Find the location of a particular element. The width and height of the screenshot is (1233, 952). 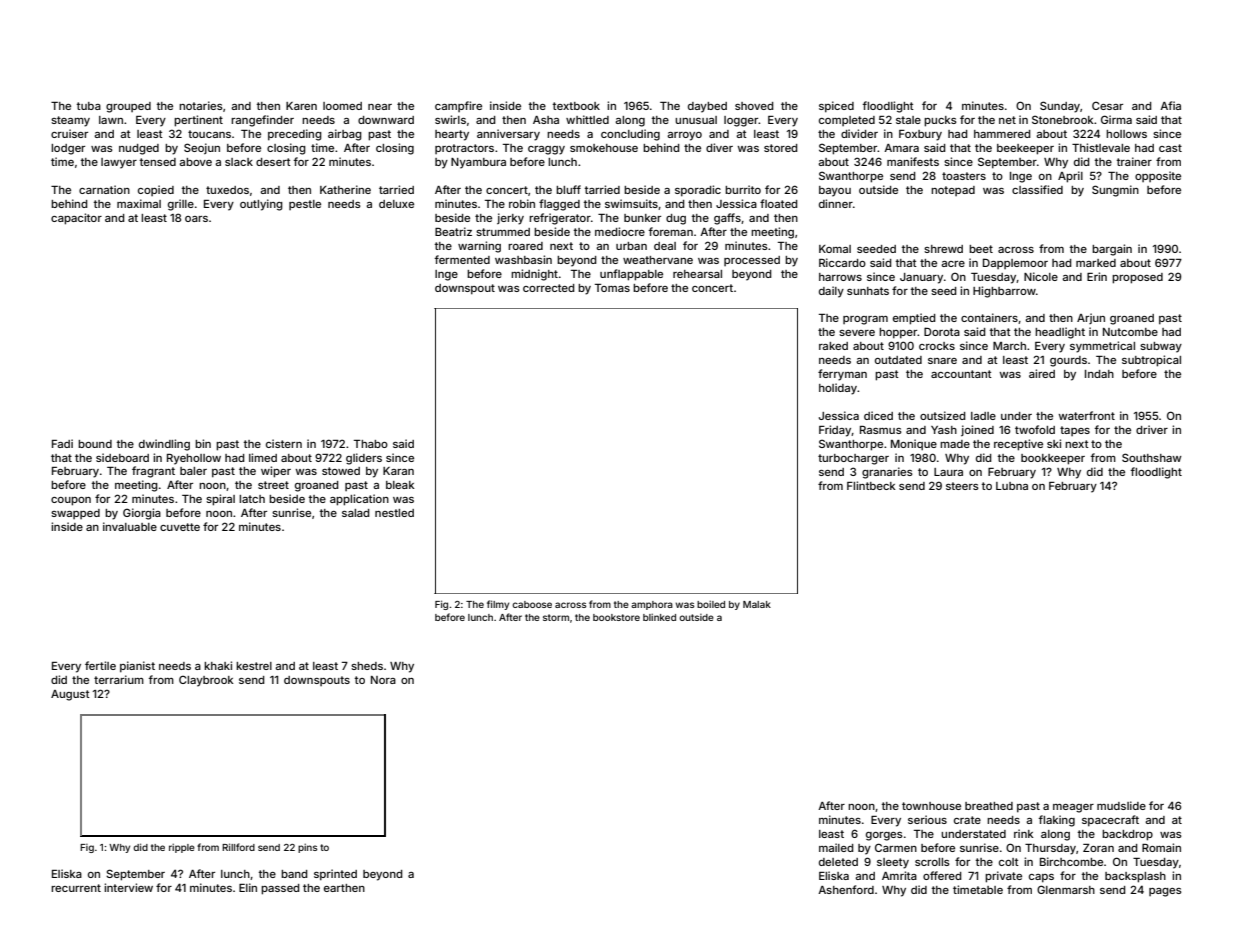

invaluable is located at coordinates (130, 526).
